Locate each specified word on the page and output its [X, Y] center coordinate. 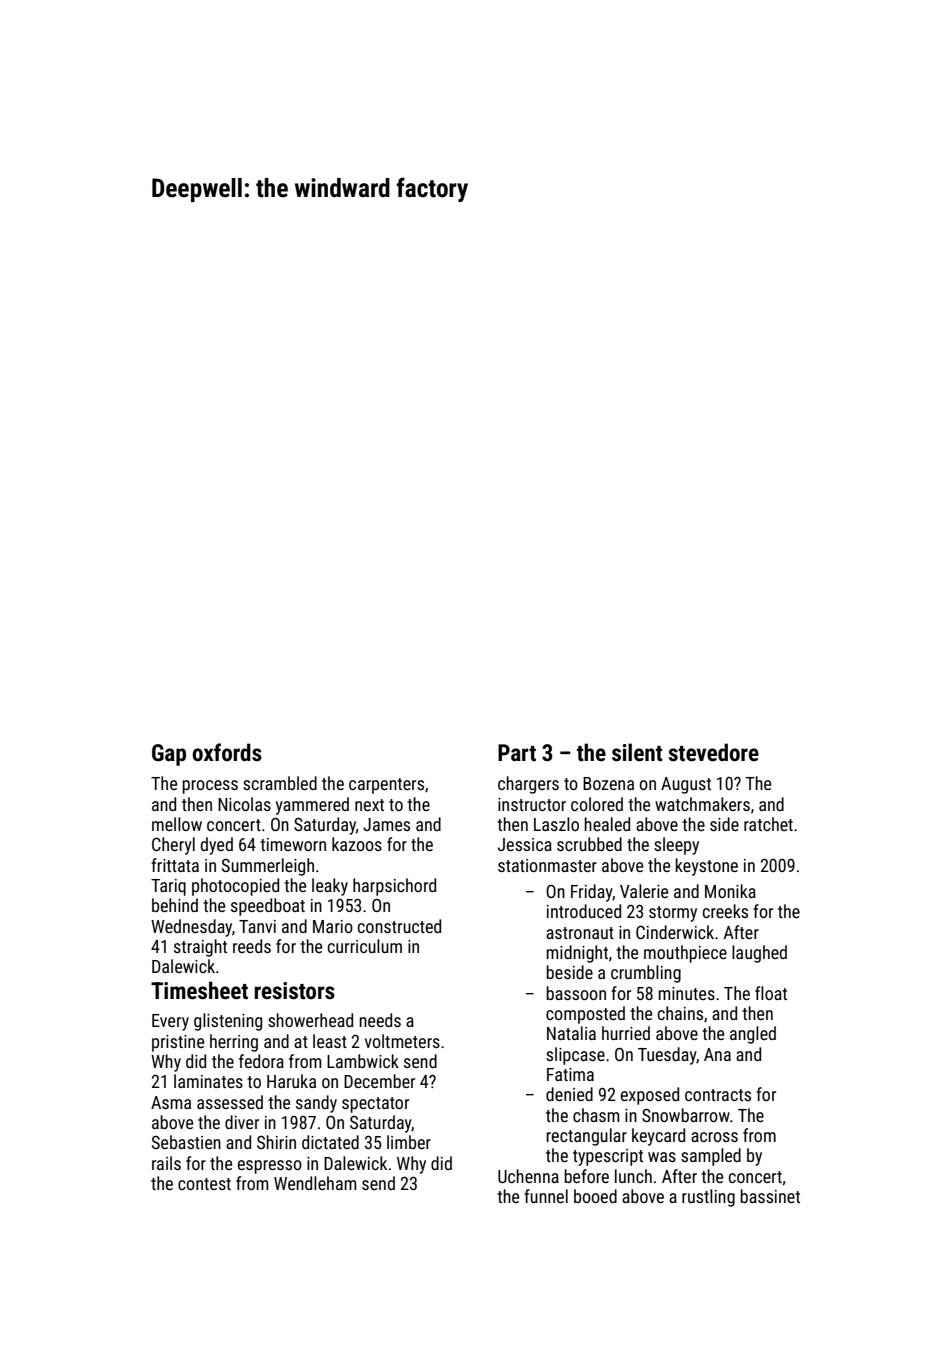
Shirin [276, 1142]
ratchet [768, 824]
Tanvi [257, 926]
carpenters [386, 786]
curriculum [365, 946]
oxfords [227, 752]
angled [753, 1035]
